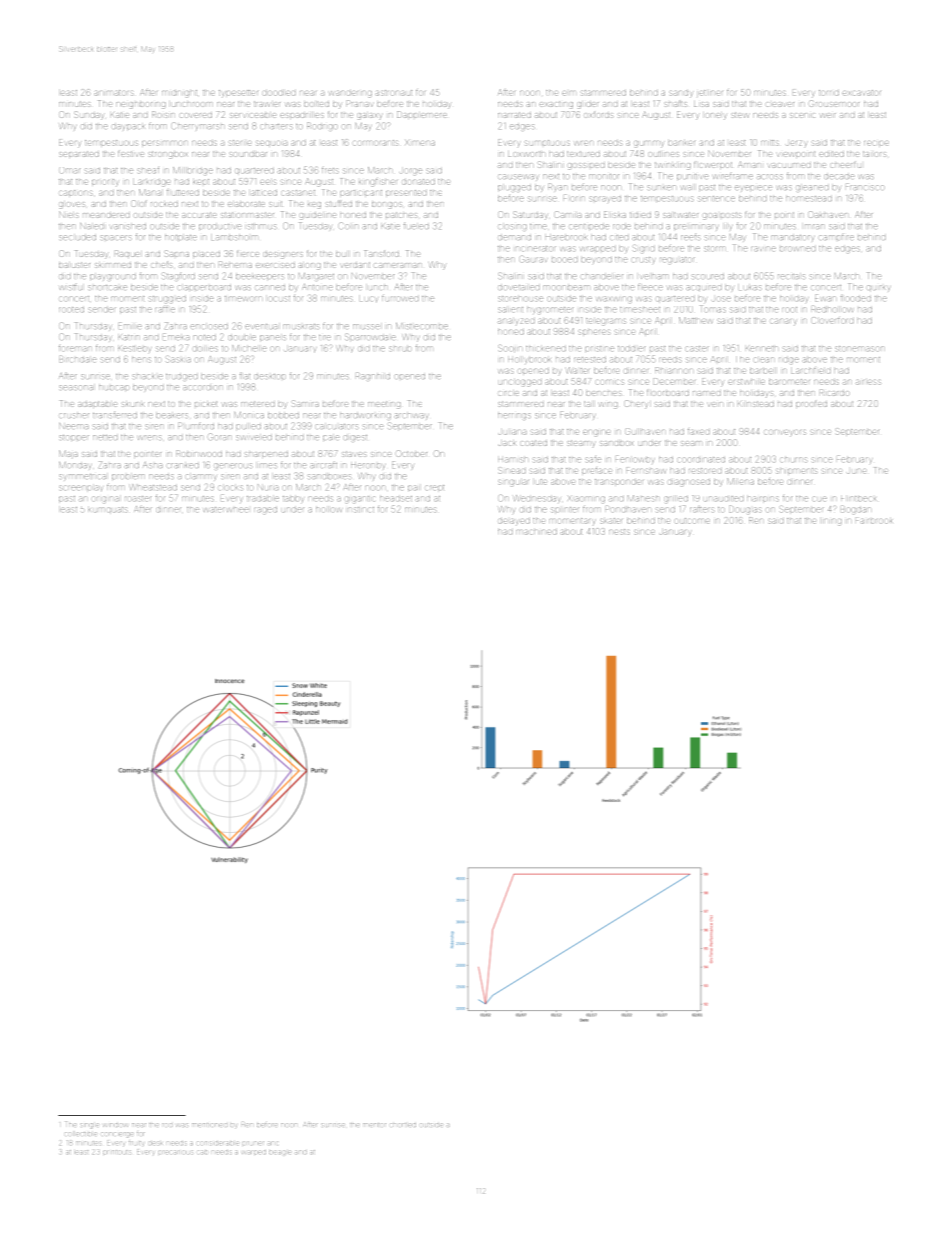 This page has width=952, height=1233. I want to click on window, so click(115, 1125).
